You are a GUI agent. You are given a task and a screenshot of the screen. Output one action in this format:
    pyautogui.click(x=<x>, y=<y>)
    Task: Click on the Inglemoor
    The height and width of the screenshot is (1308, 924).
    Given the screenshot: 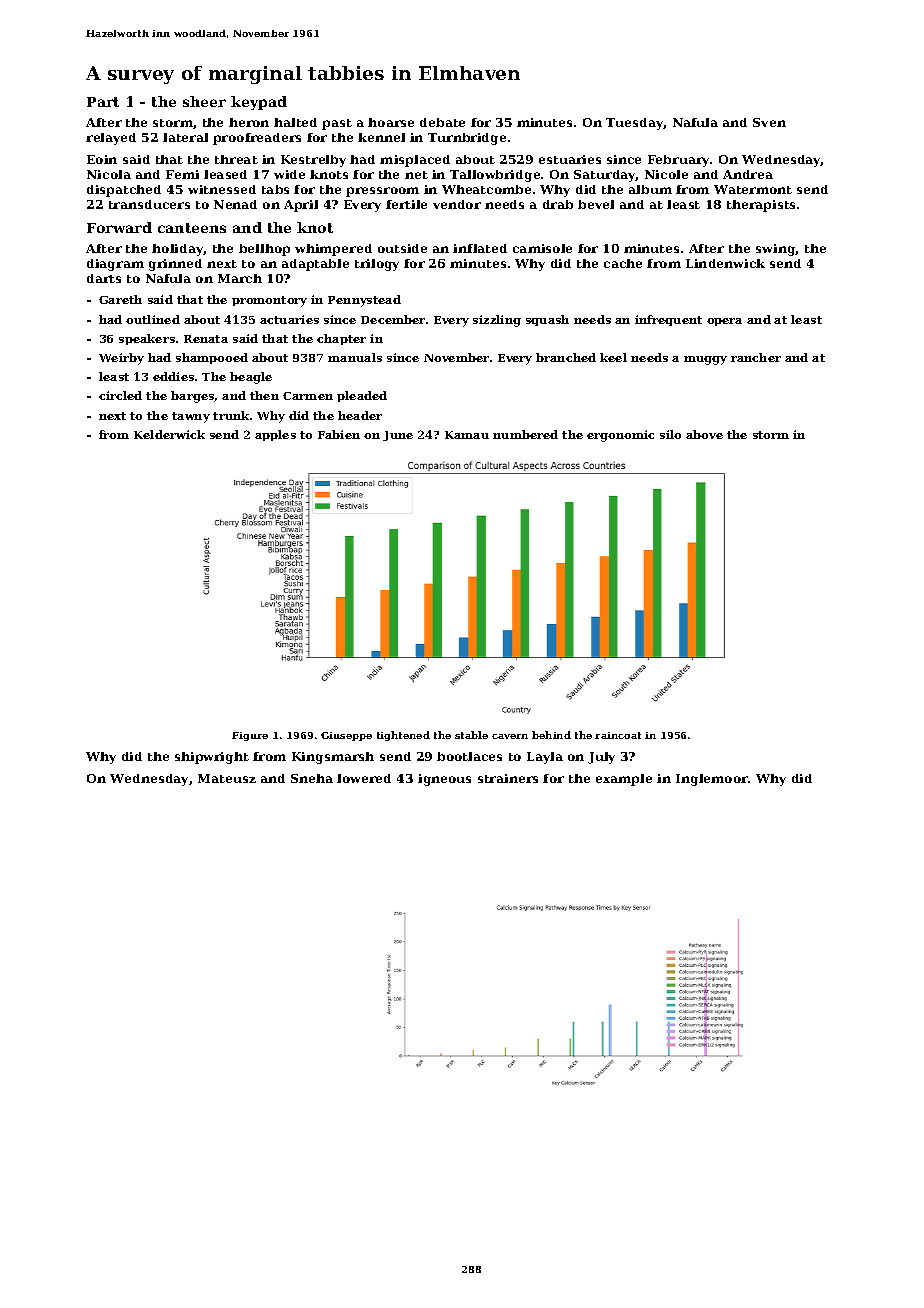 What is the action you would take?
    pyautogui.click(x=712, y=780)
